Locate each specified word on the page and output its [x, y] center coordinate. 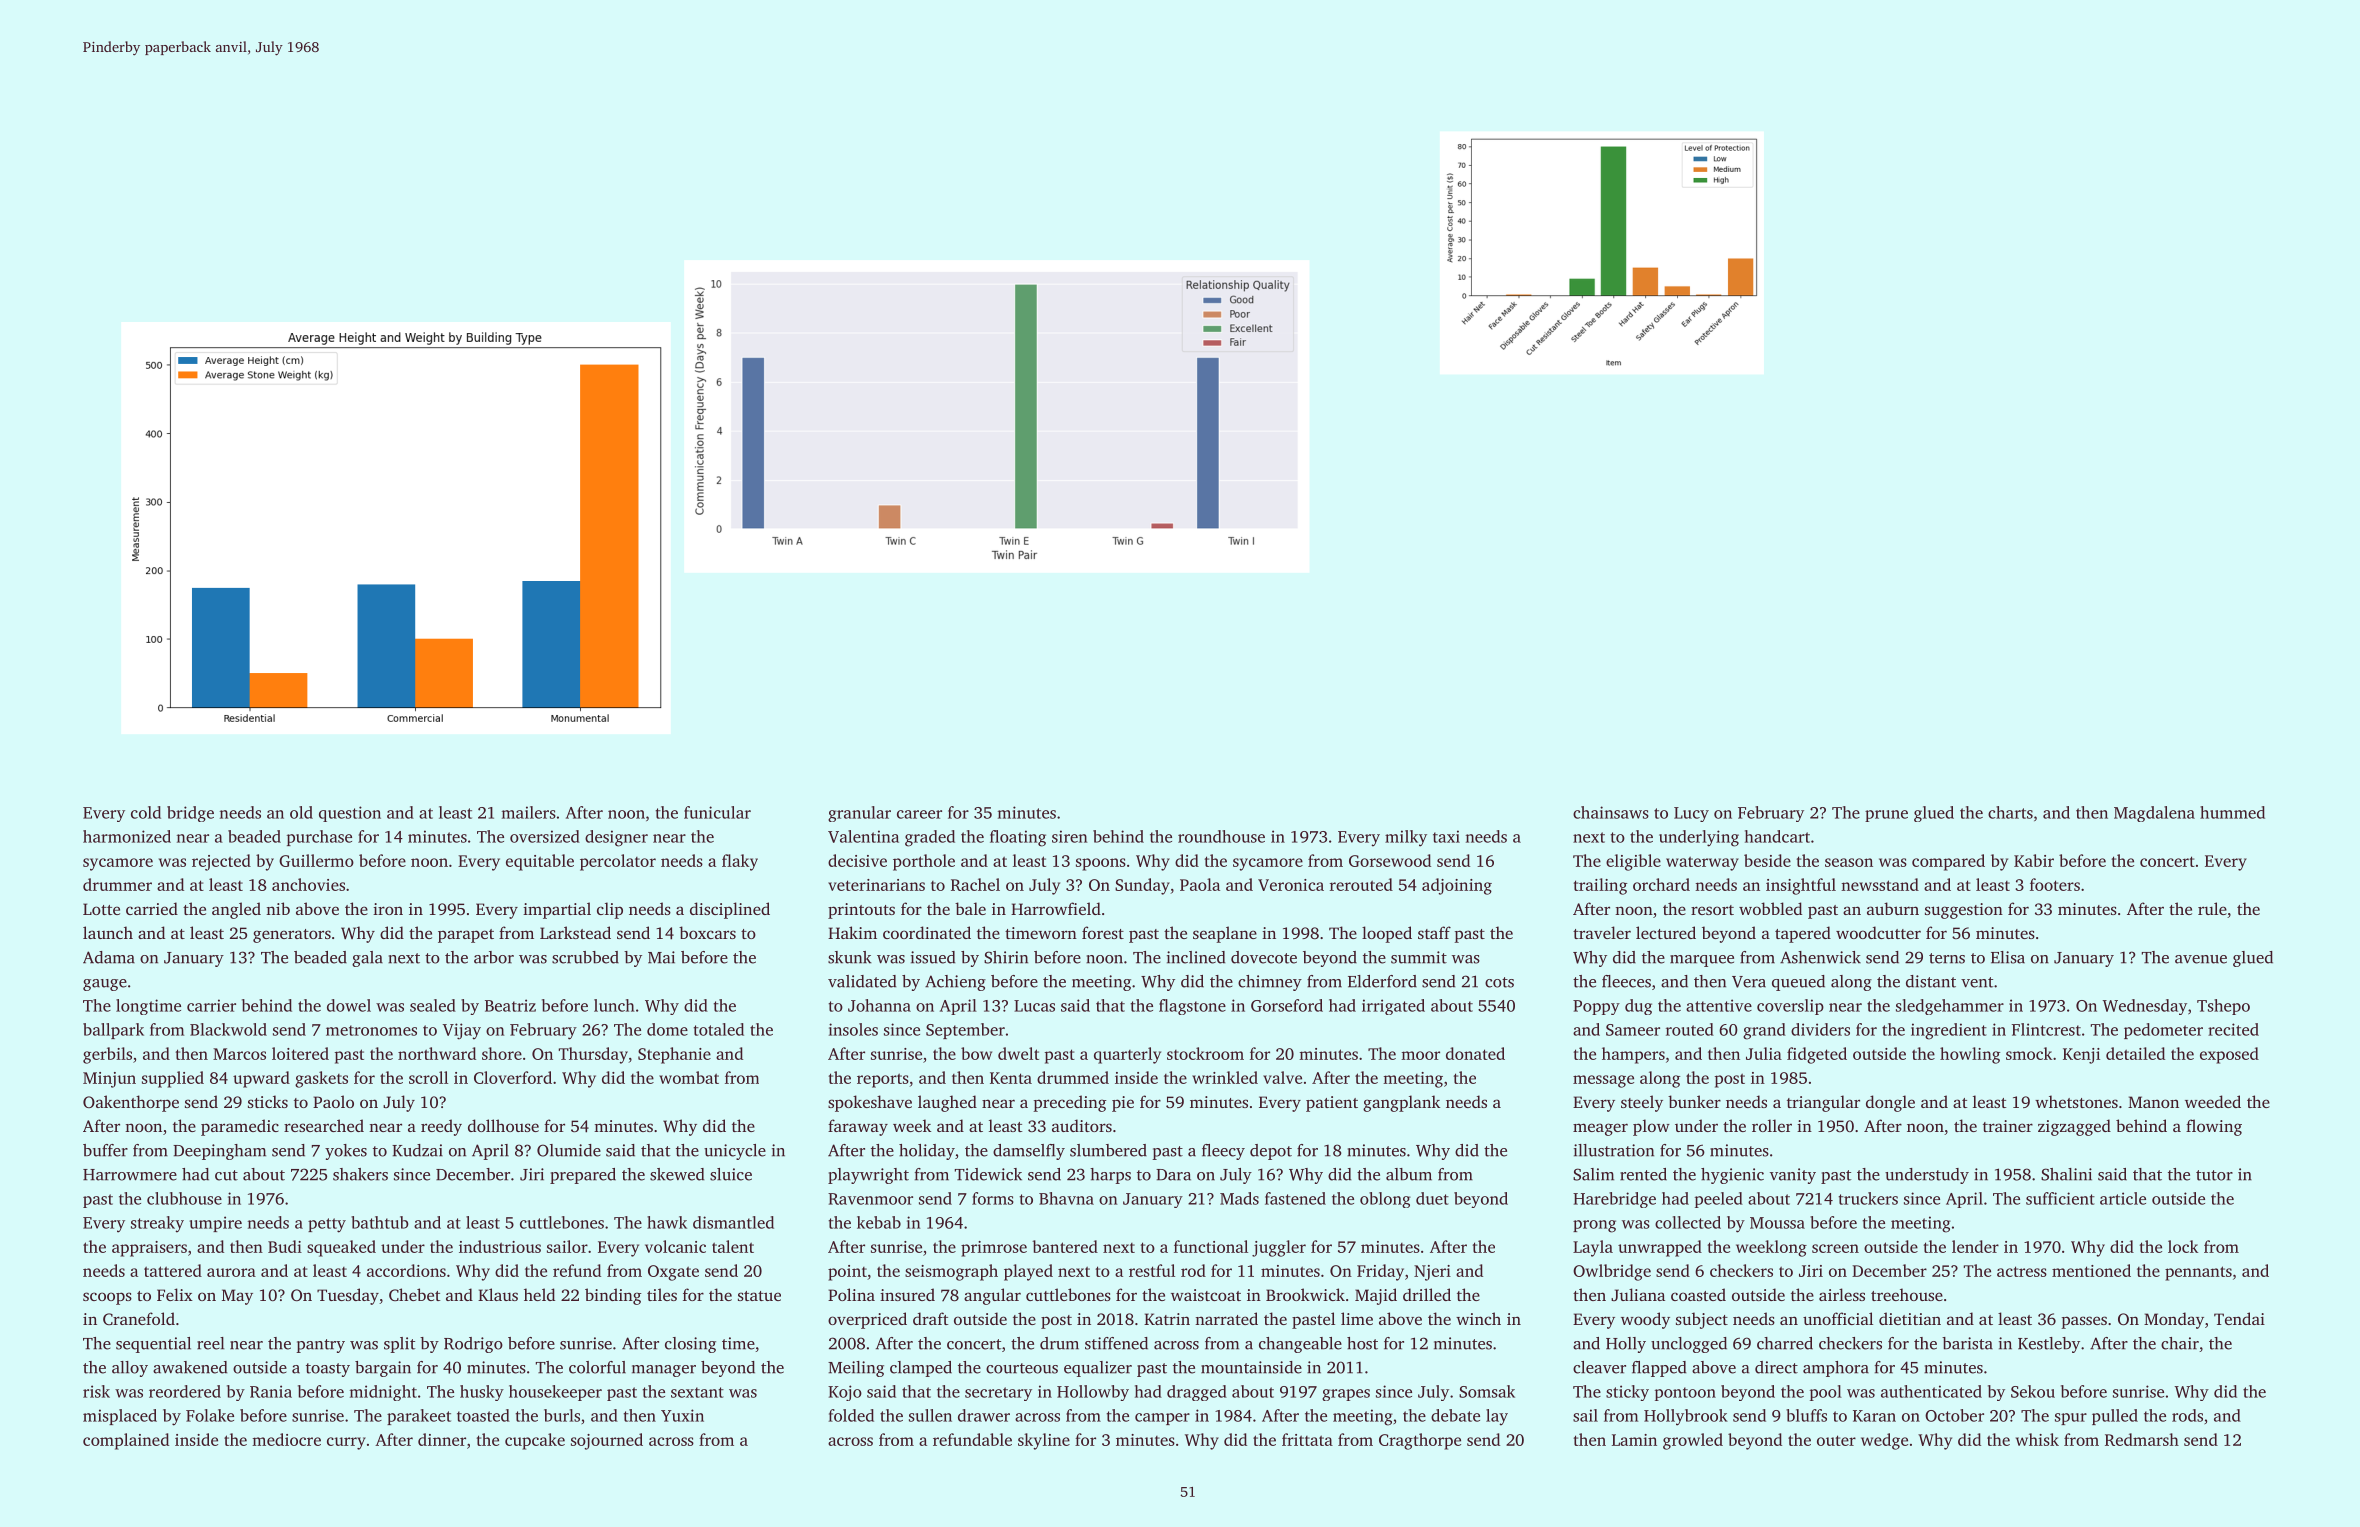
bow [976, 1053]
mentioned [2091, 1270]
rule [2212, 908]
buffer [105, 1150]
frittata [1307, 1439]
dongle [1890, 1103]
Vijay [462, 1031]
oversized [545, 836]
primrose [994, 1249]
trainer [2008, 1126]
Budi [285, 1246]
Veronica [1291, 885]
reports [883, 1080]
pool [1826, 1393]
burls [562, 1415]
